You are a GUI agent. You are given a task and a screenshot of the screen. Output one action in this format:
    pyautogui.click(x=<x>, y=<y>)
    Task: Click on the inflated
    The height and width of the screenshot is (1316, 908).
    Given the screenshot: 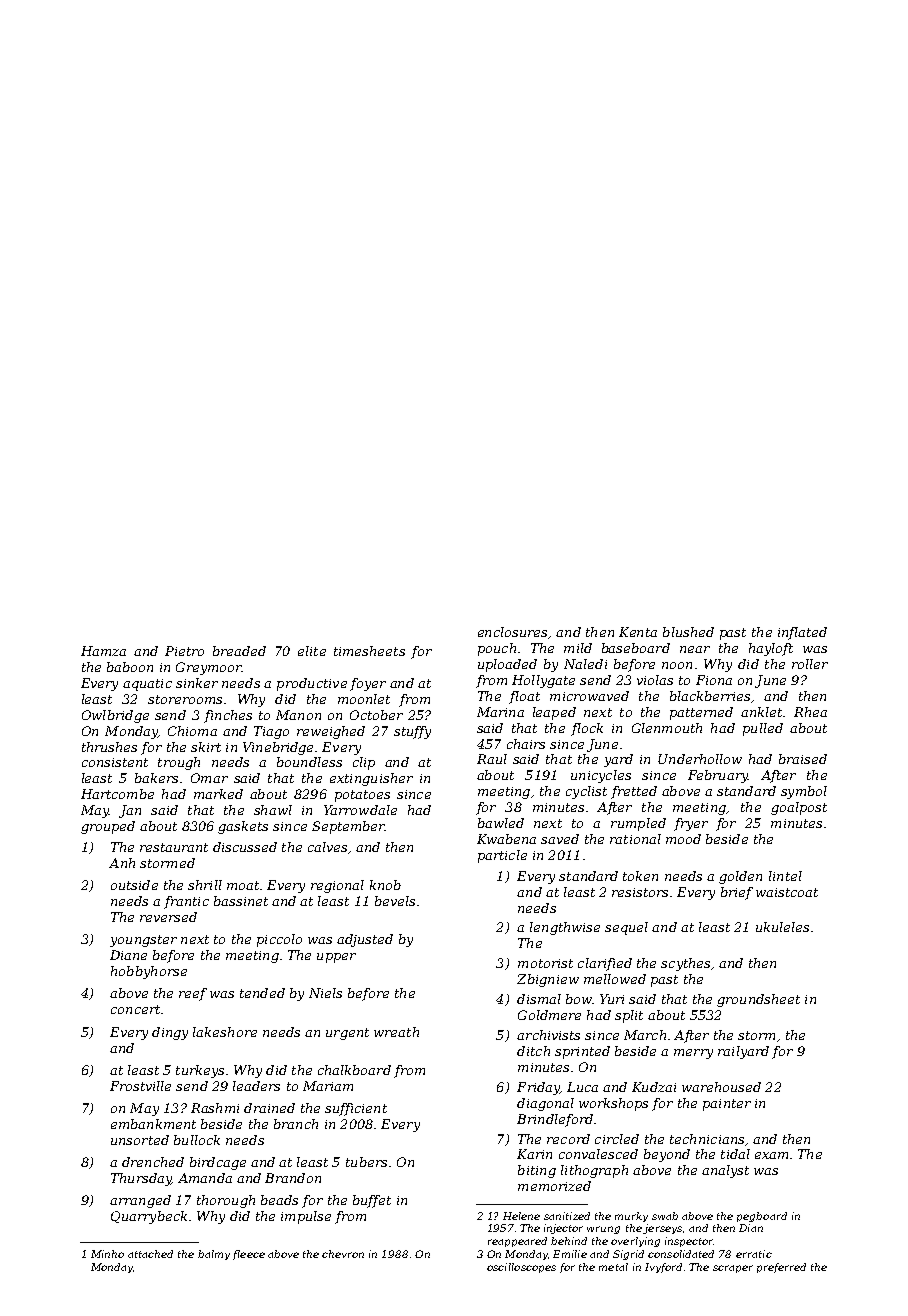 What is the action you would take?
    pyautogui.click(x=802, y=633)
